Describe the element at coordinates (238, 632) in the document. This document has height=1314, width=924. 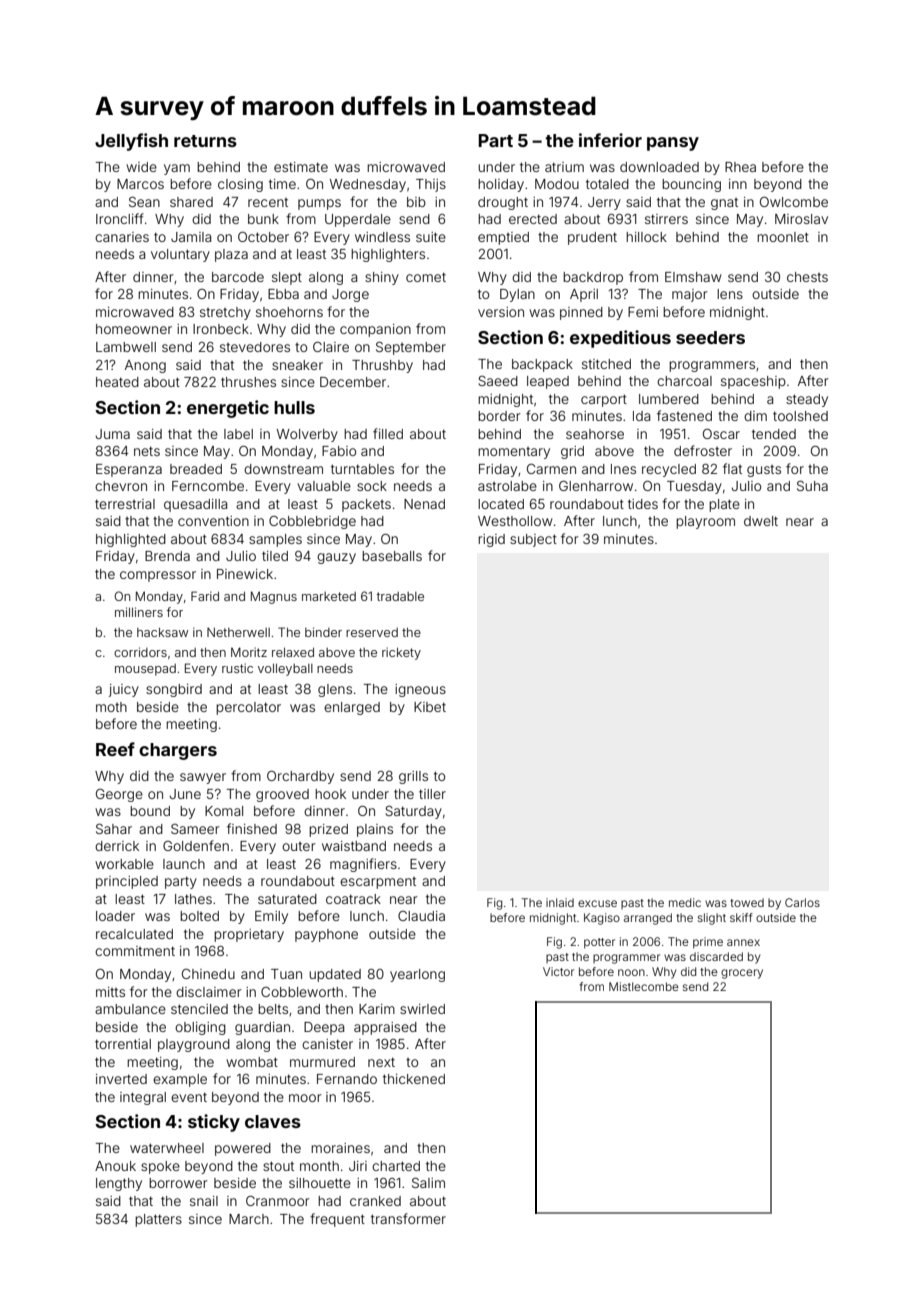
I see `Netherwell` at that location.
